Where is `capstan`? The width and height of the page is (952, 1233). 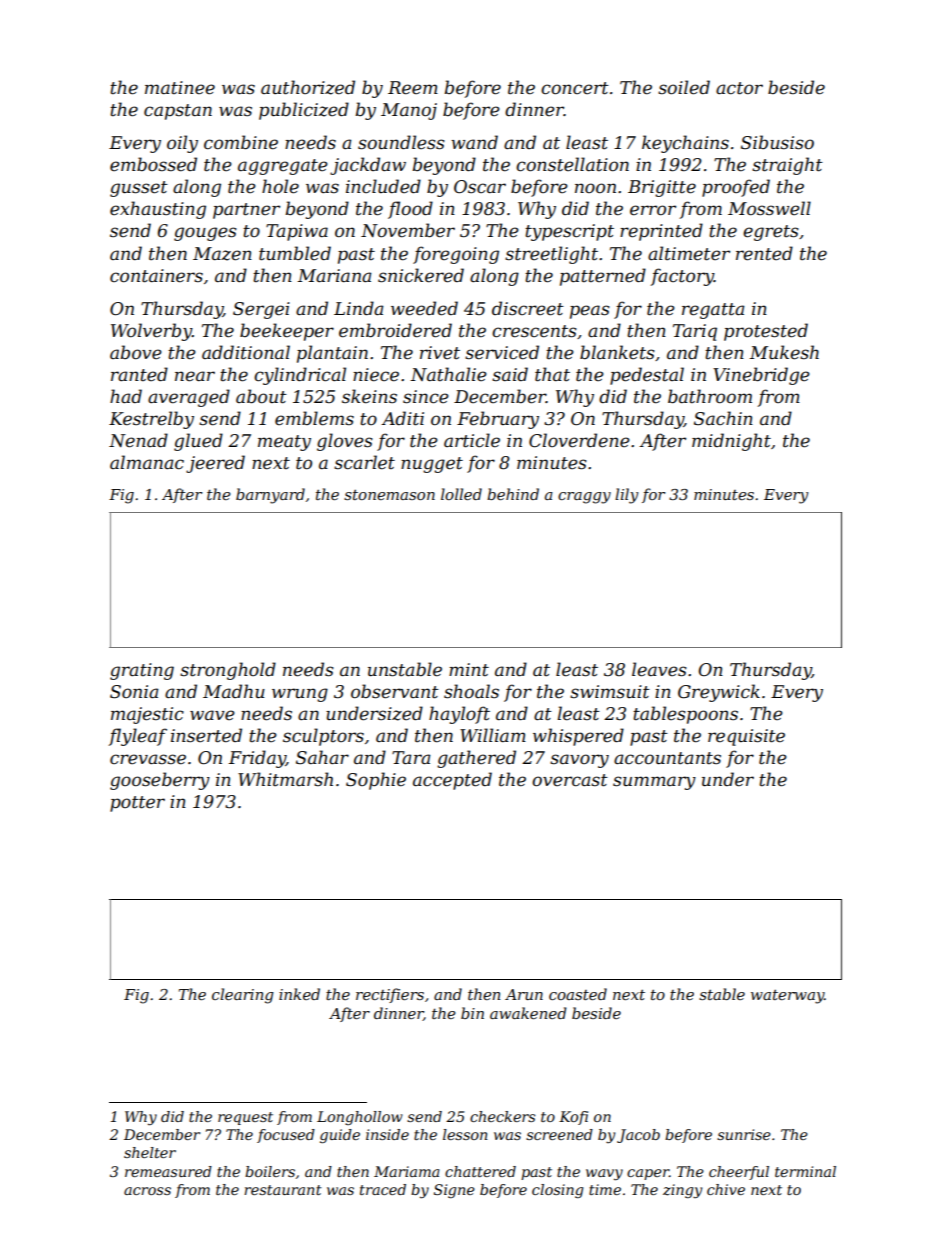
capstan is located at coordinates (178, 112).
